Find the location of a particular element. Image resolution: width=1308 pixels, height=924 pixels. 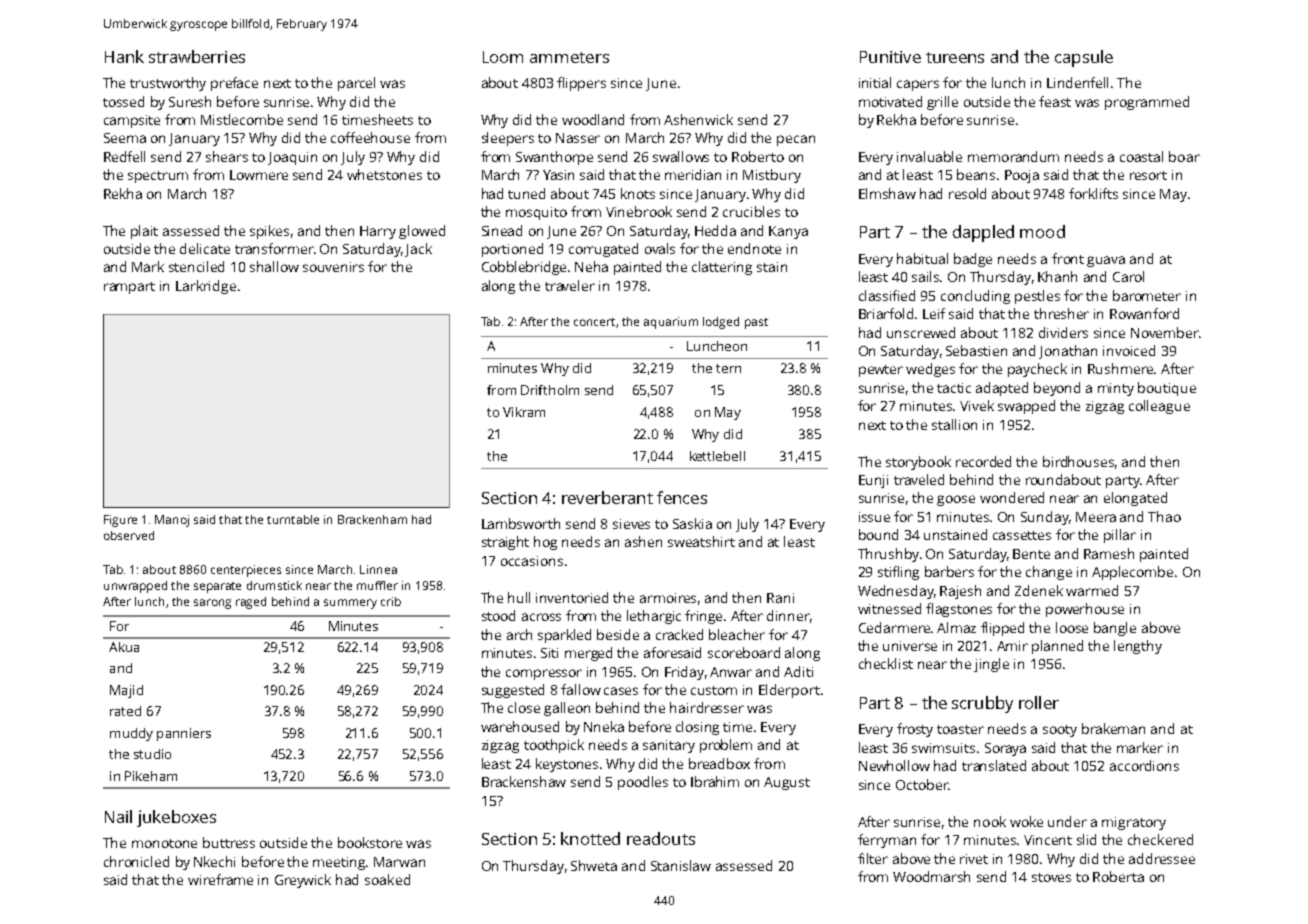

Manoj is located at coordinates (172, 521).
